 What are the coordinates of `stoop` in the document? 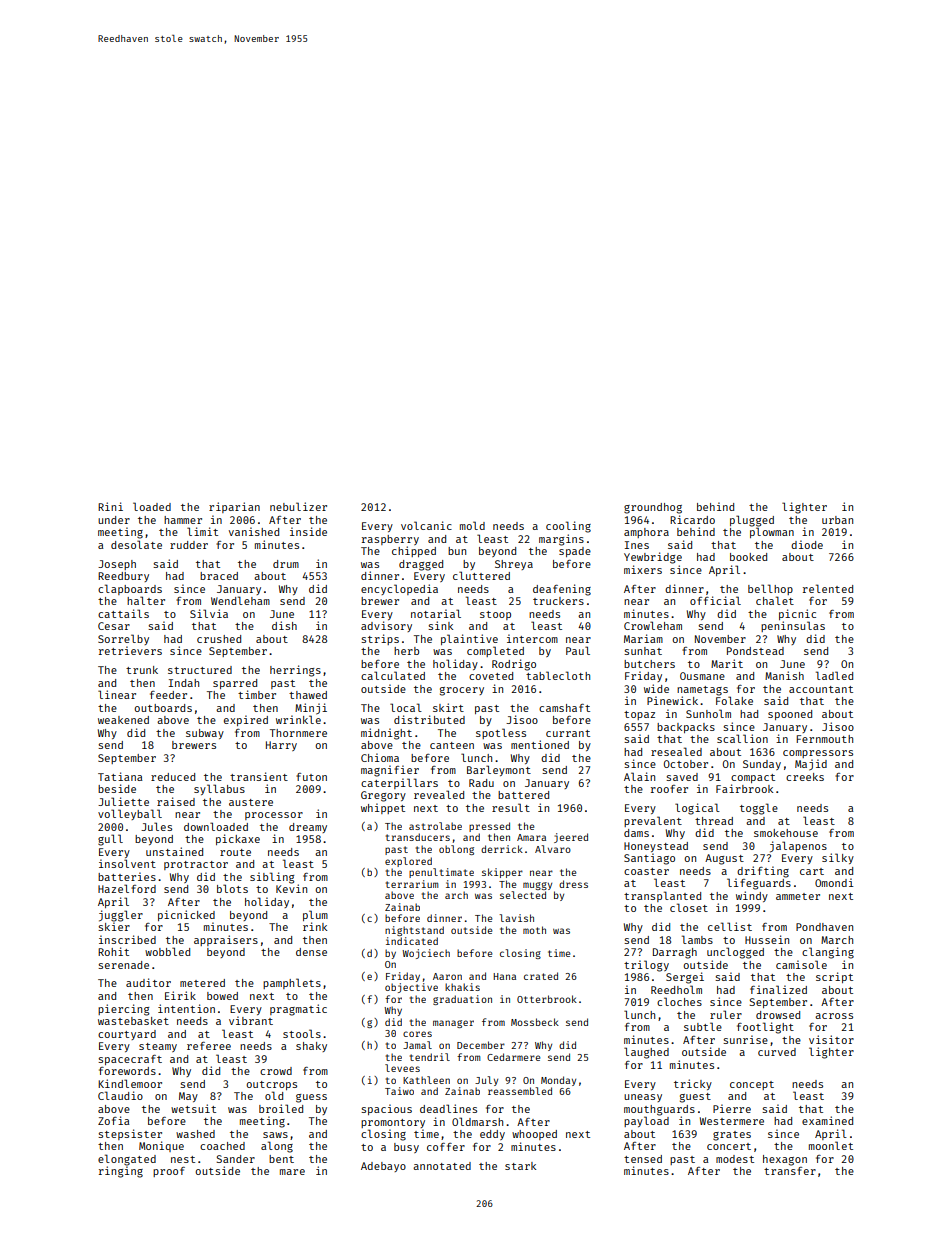 It's located at (495, 615).
